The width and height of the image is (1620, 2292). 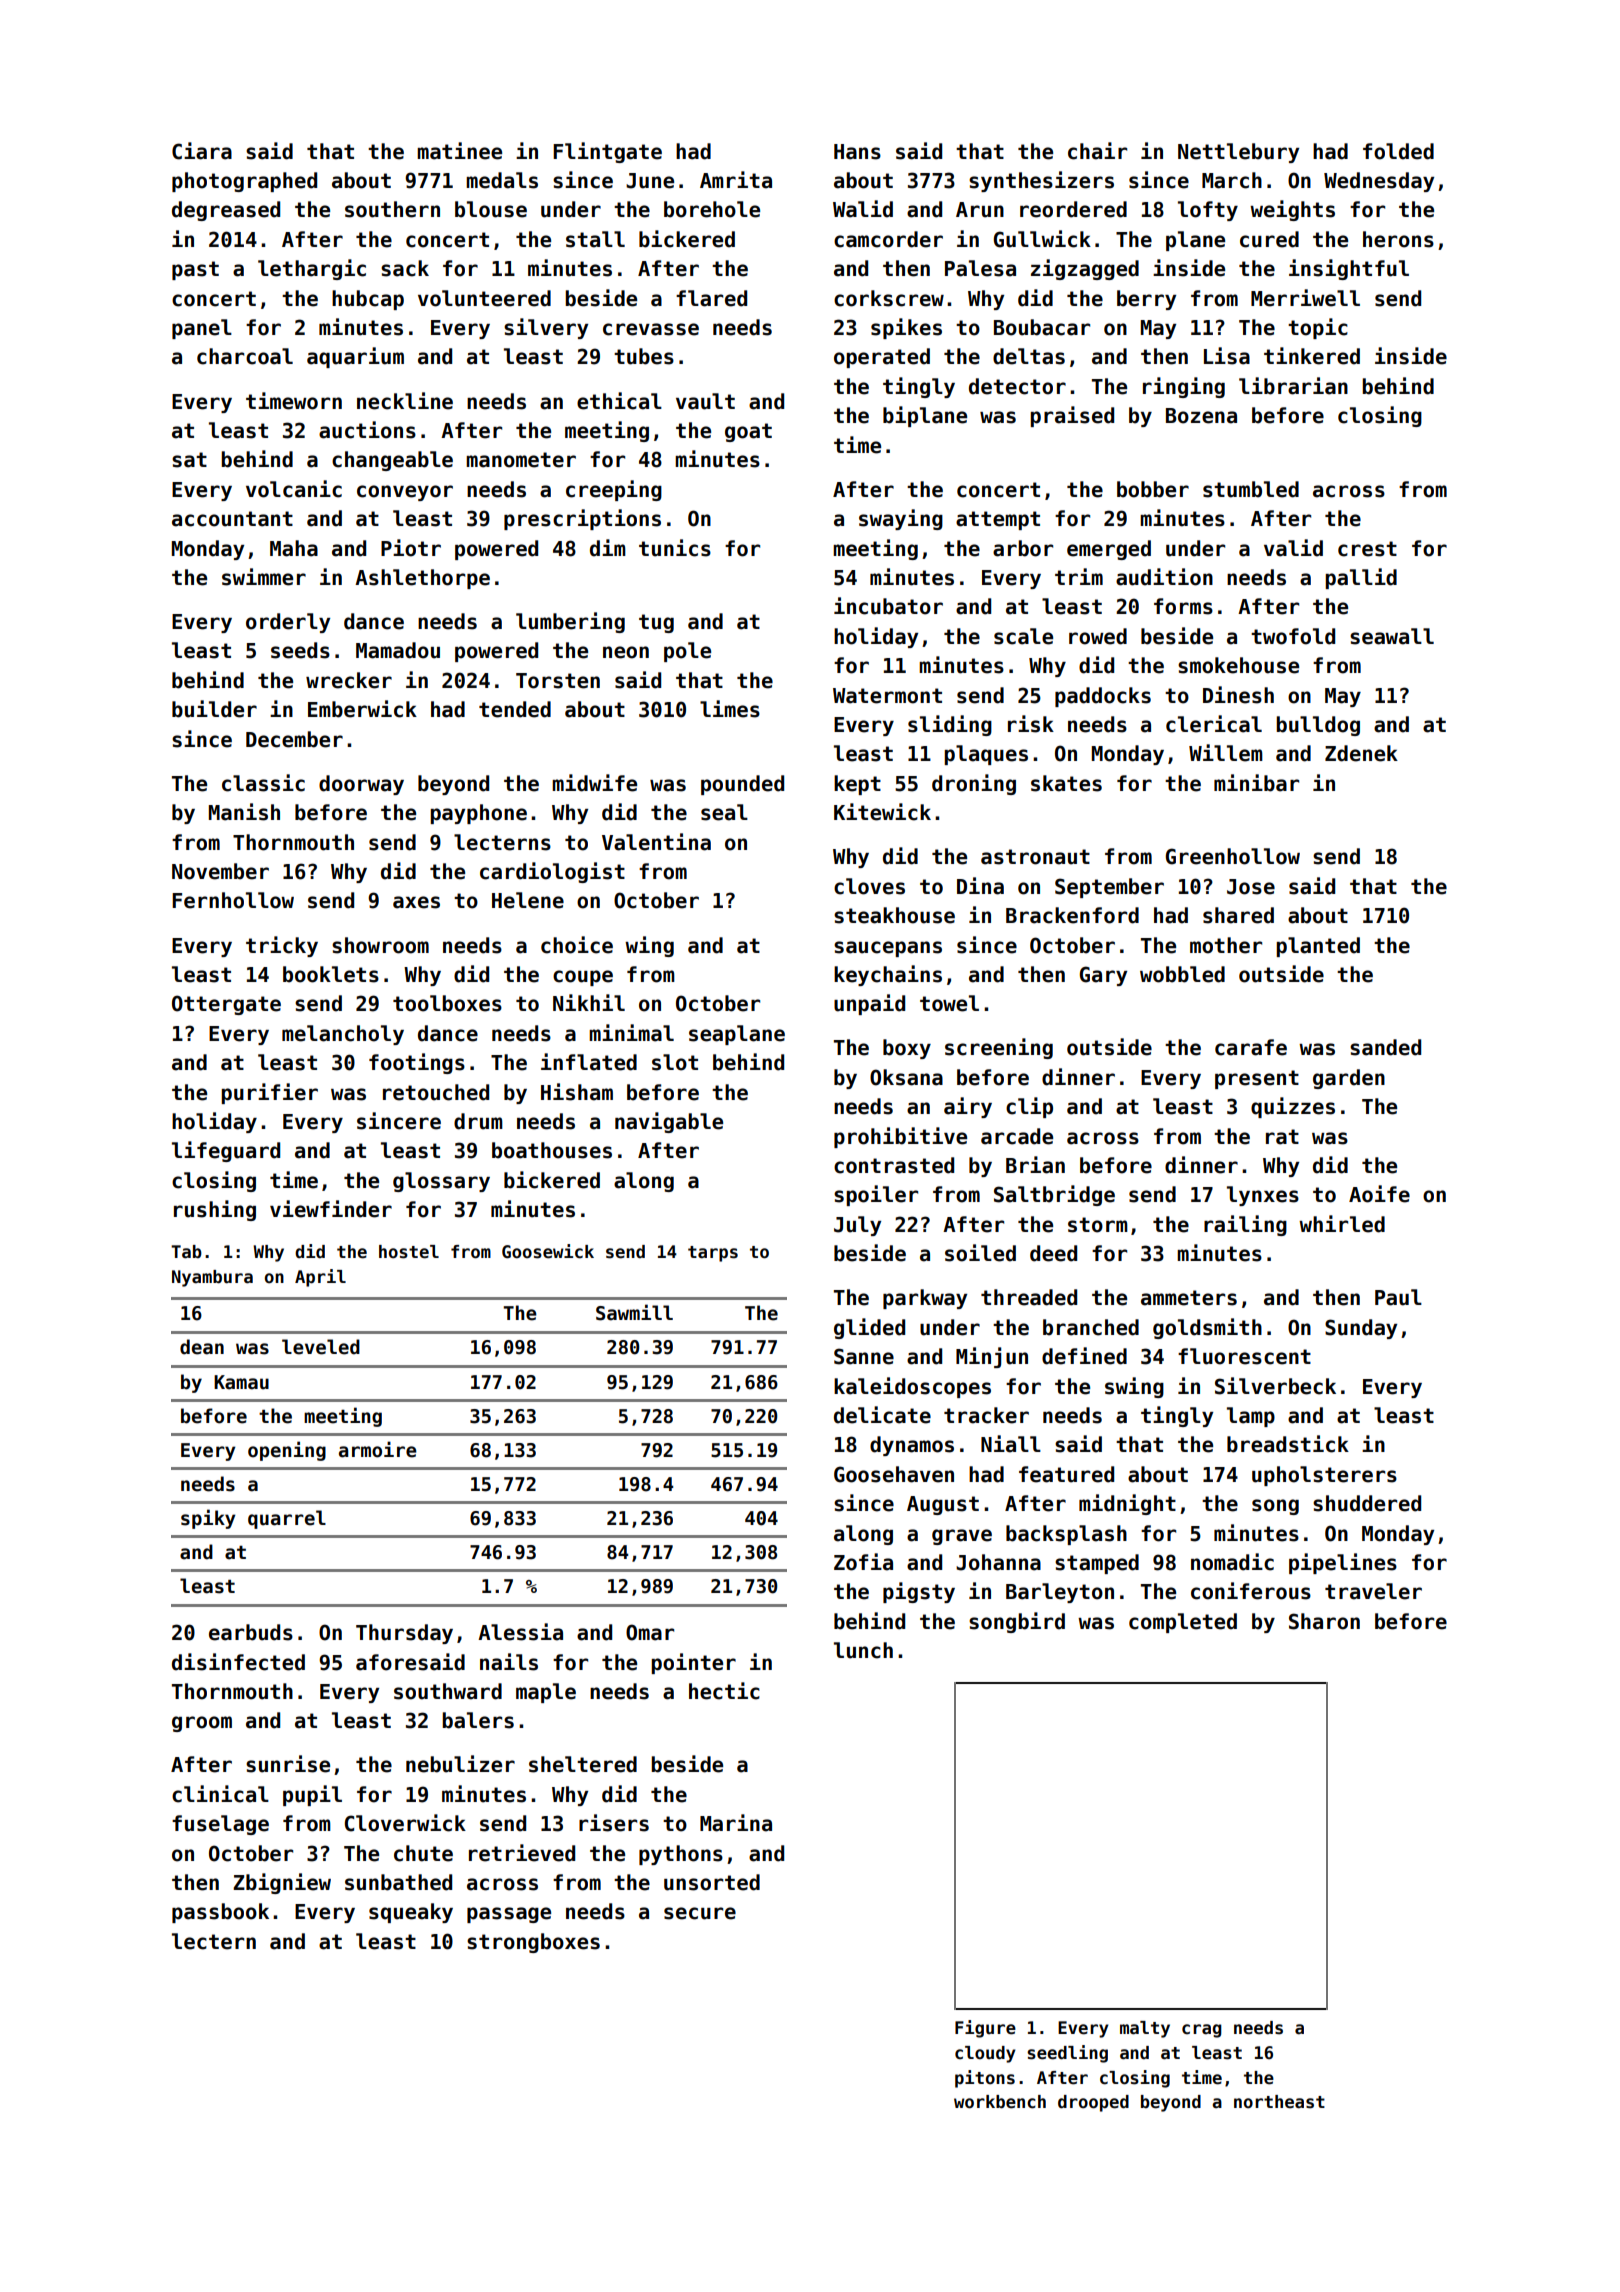 What do you see at coordinates (1103, 976) in the image?
I see `Gary` at bounding box center [1103, 976].
